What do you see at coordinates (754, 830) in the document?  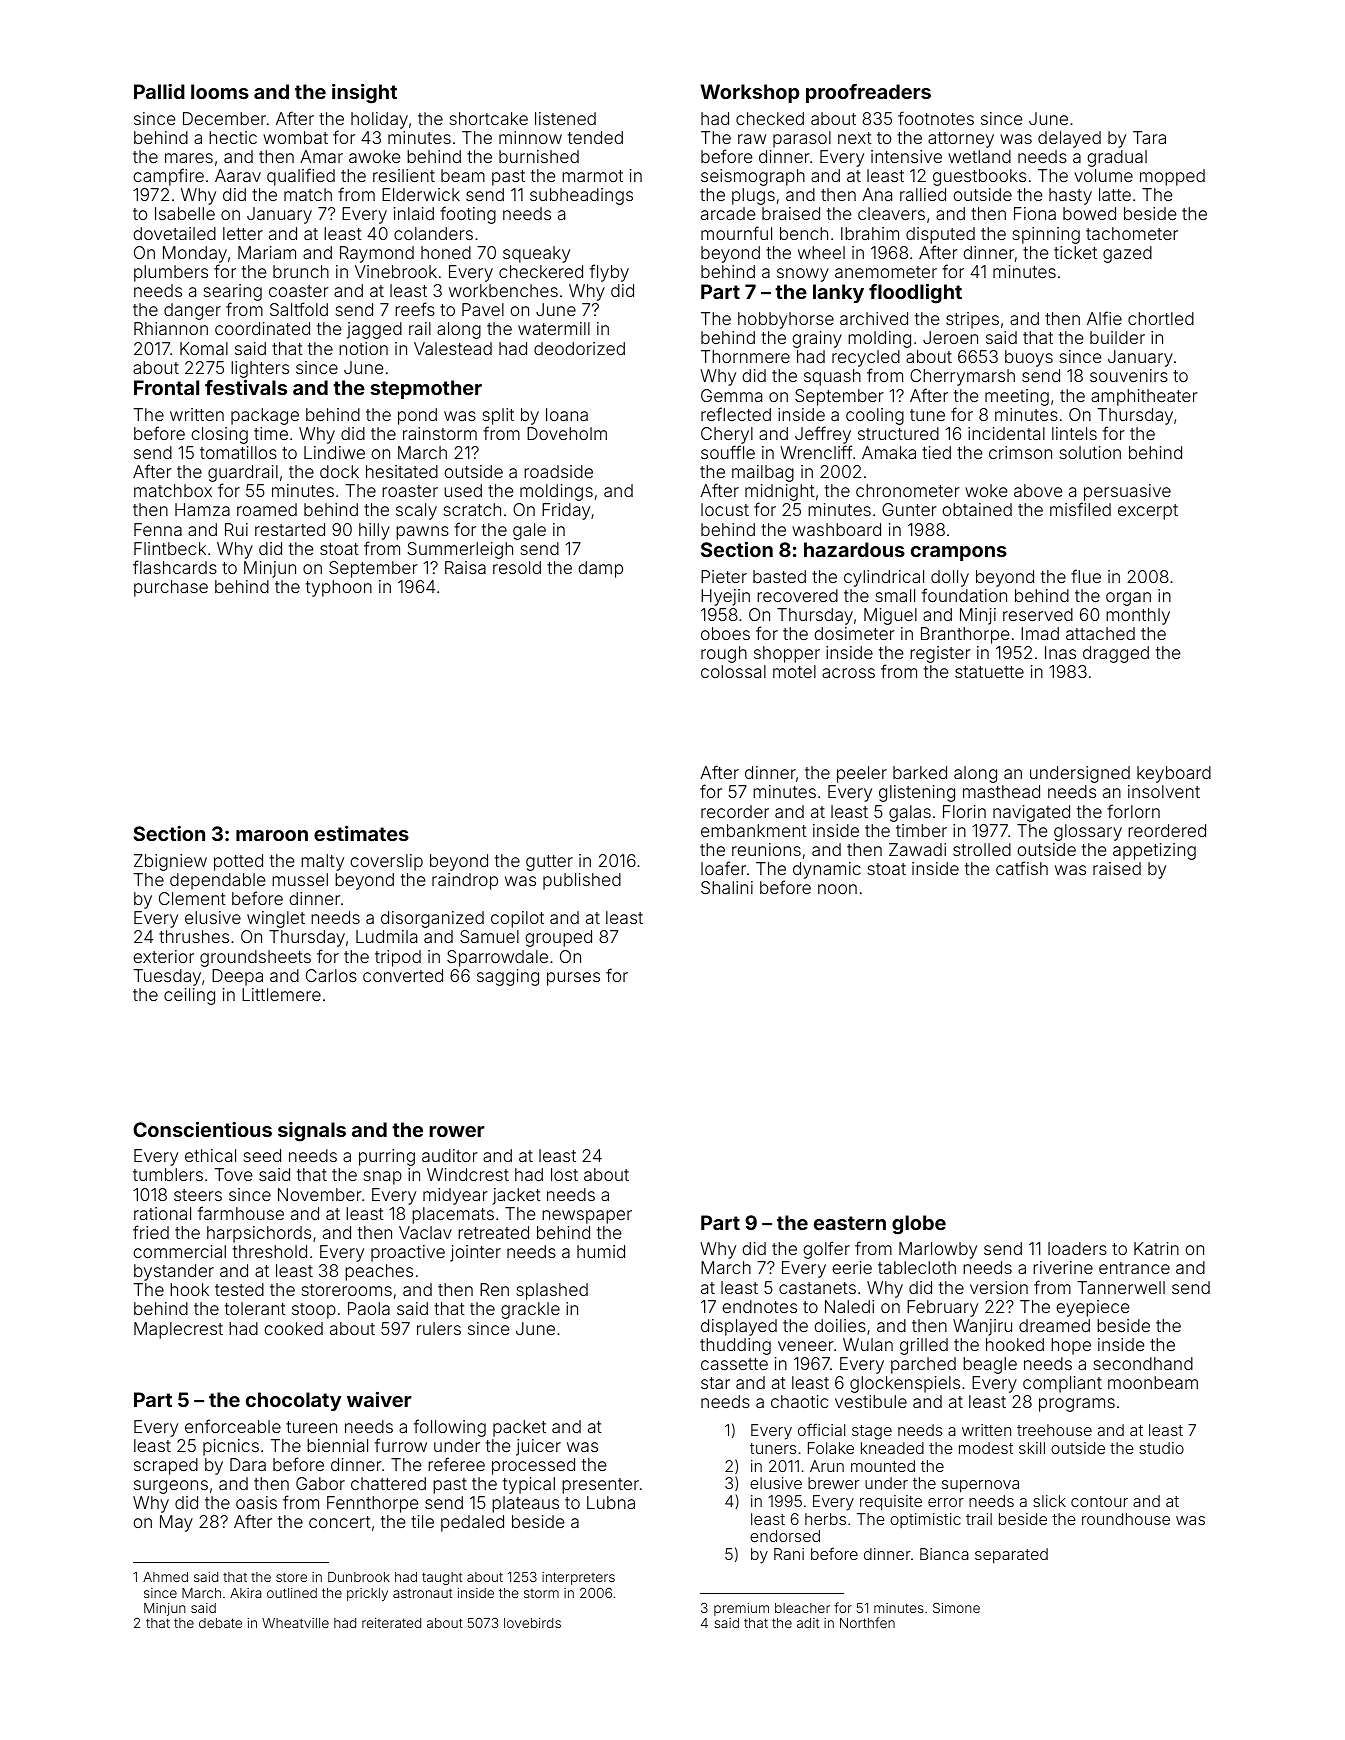 I see `embankment` at bounding box center [754, 830].
